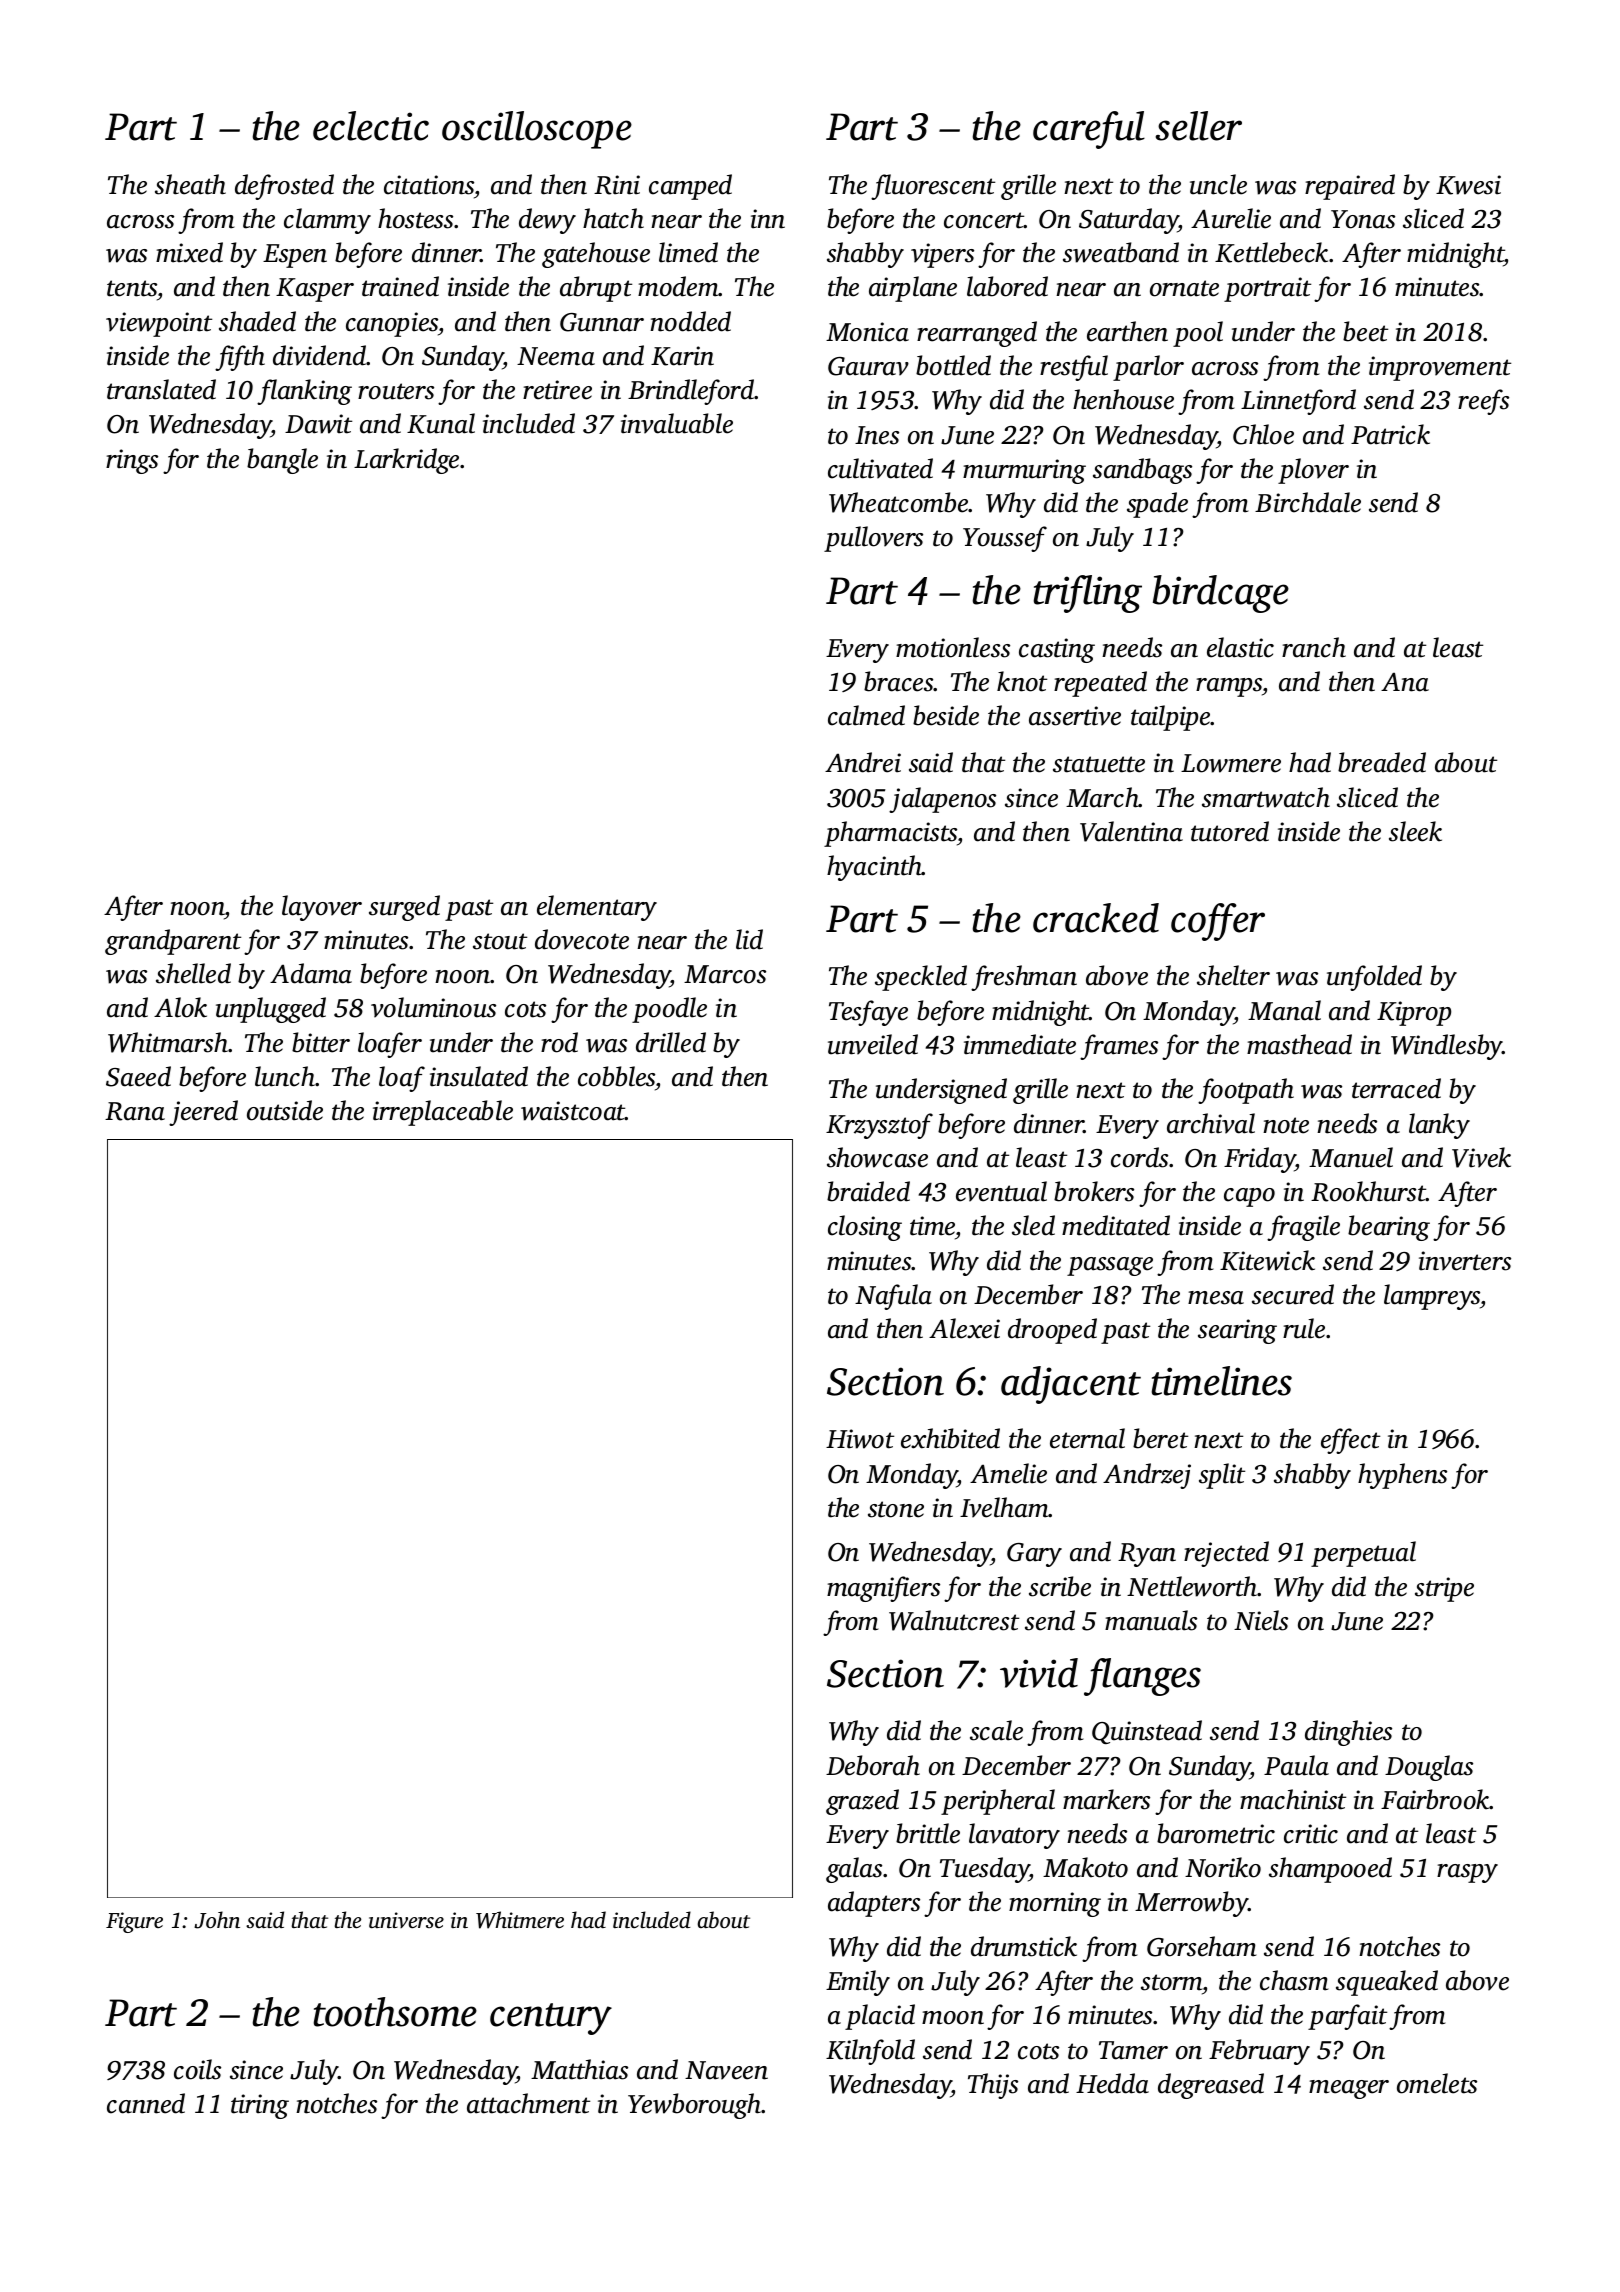 The image size is (1620, 2292). I want to click on Espen, so click(295, 256).
